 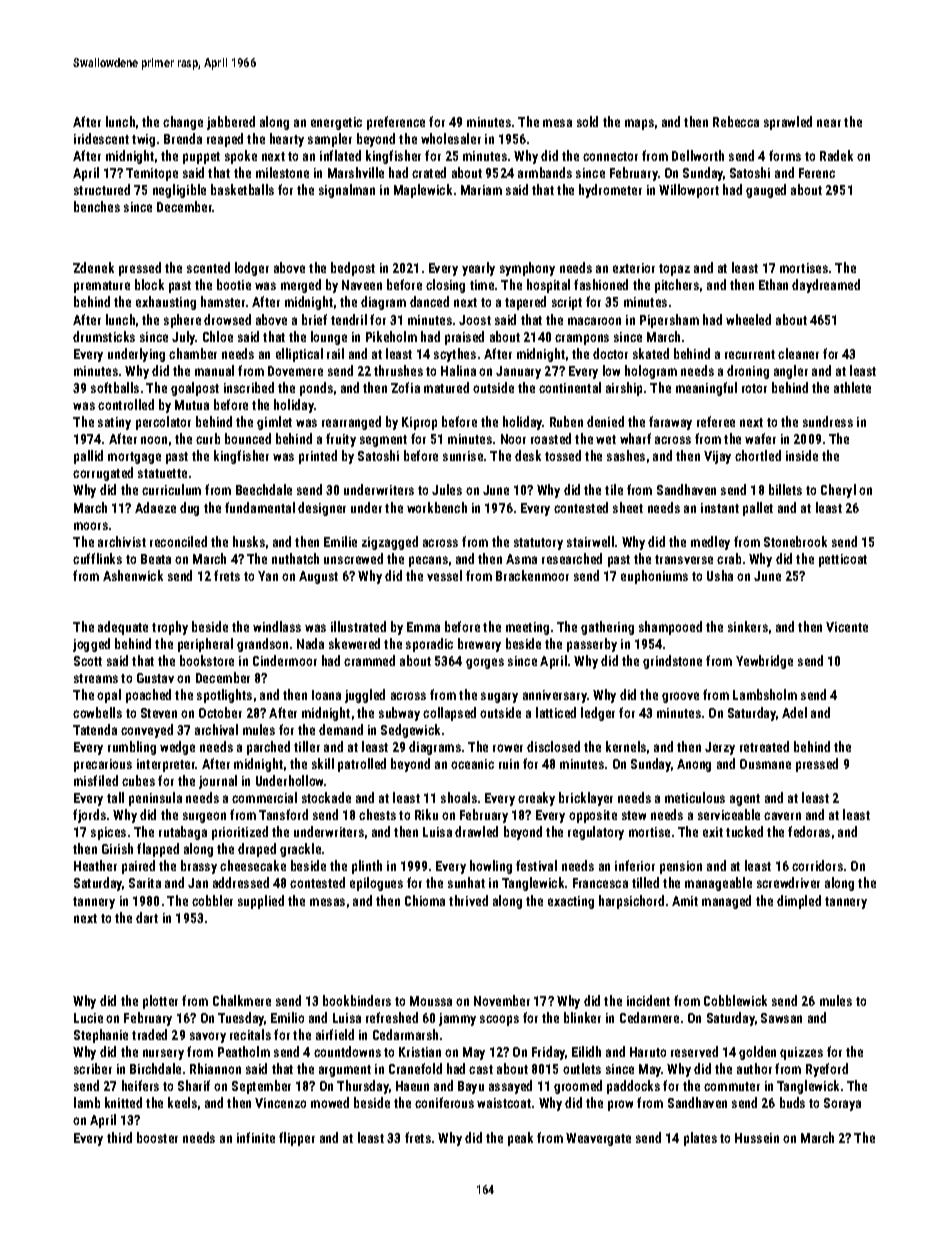 What do you see at coordinates (700, 1139) in the screenshot?
I see `plates` at bounding box center [700, 1139].
